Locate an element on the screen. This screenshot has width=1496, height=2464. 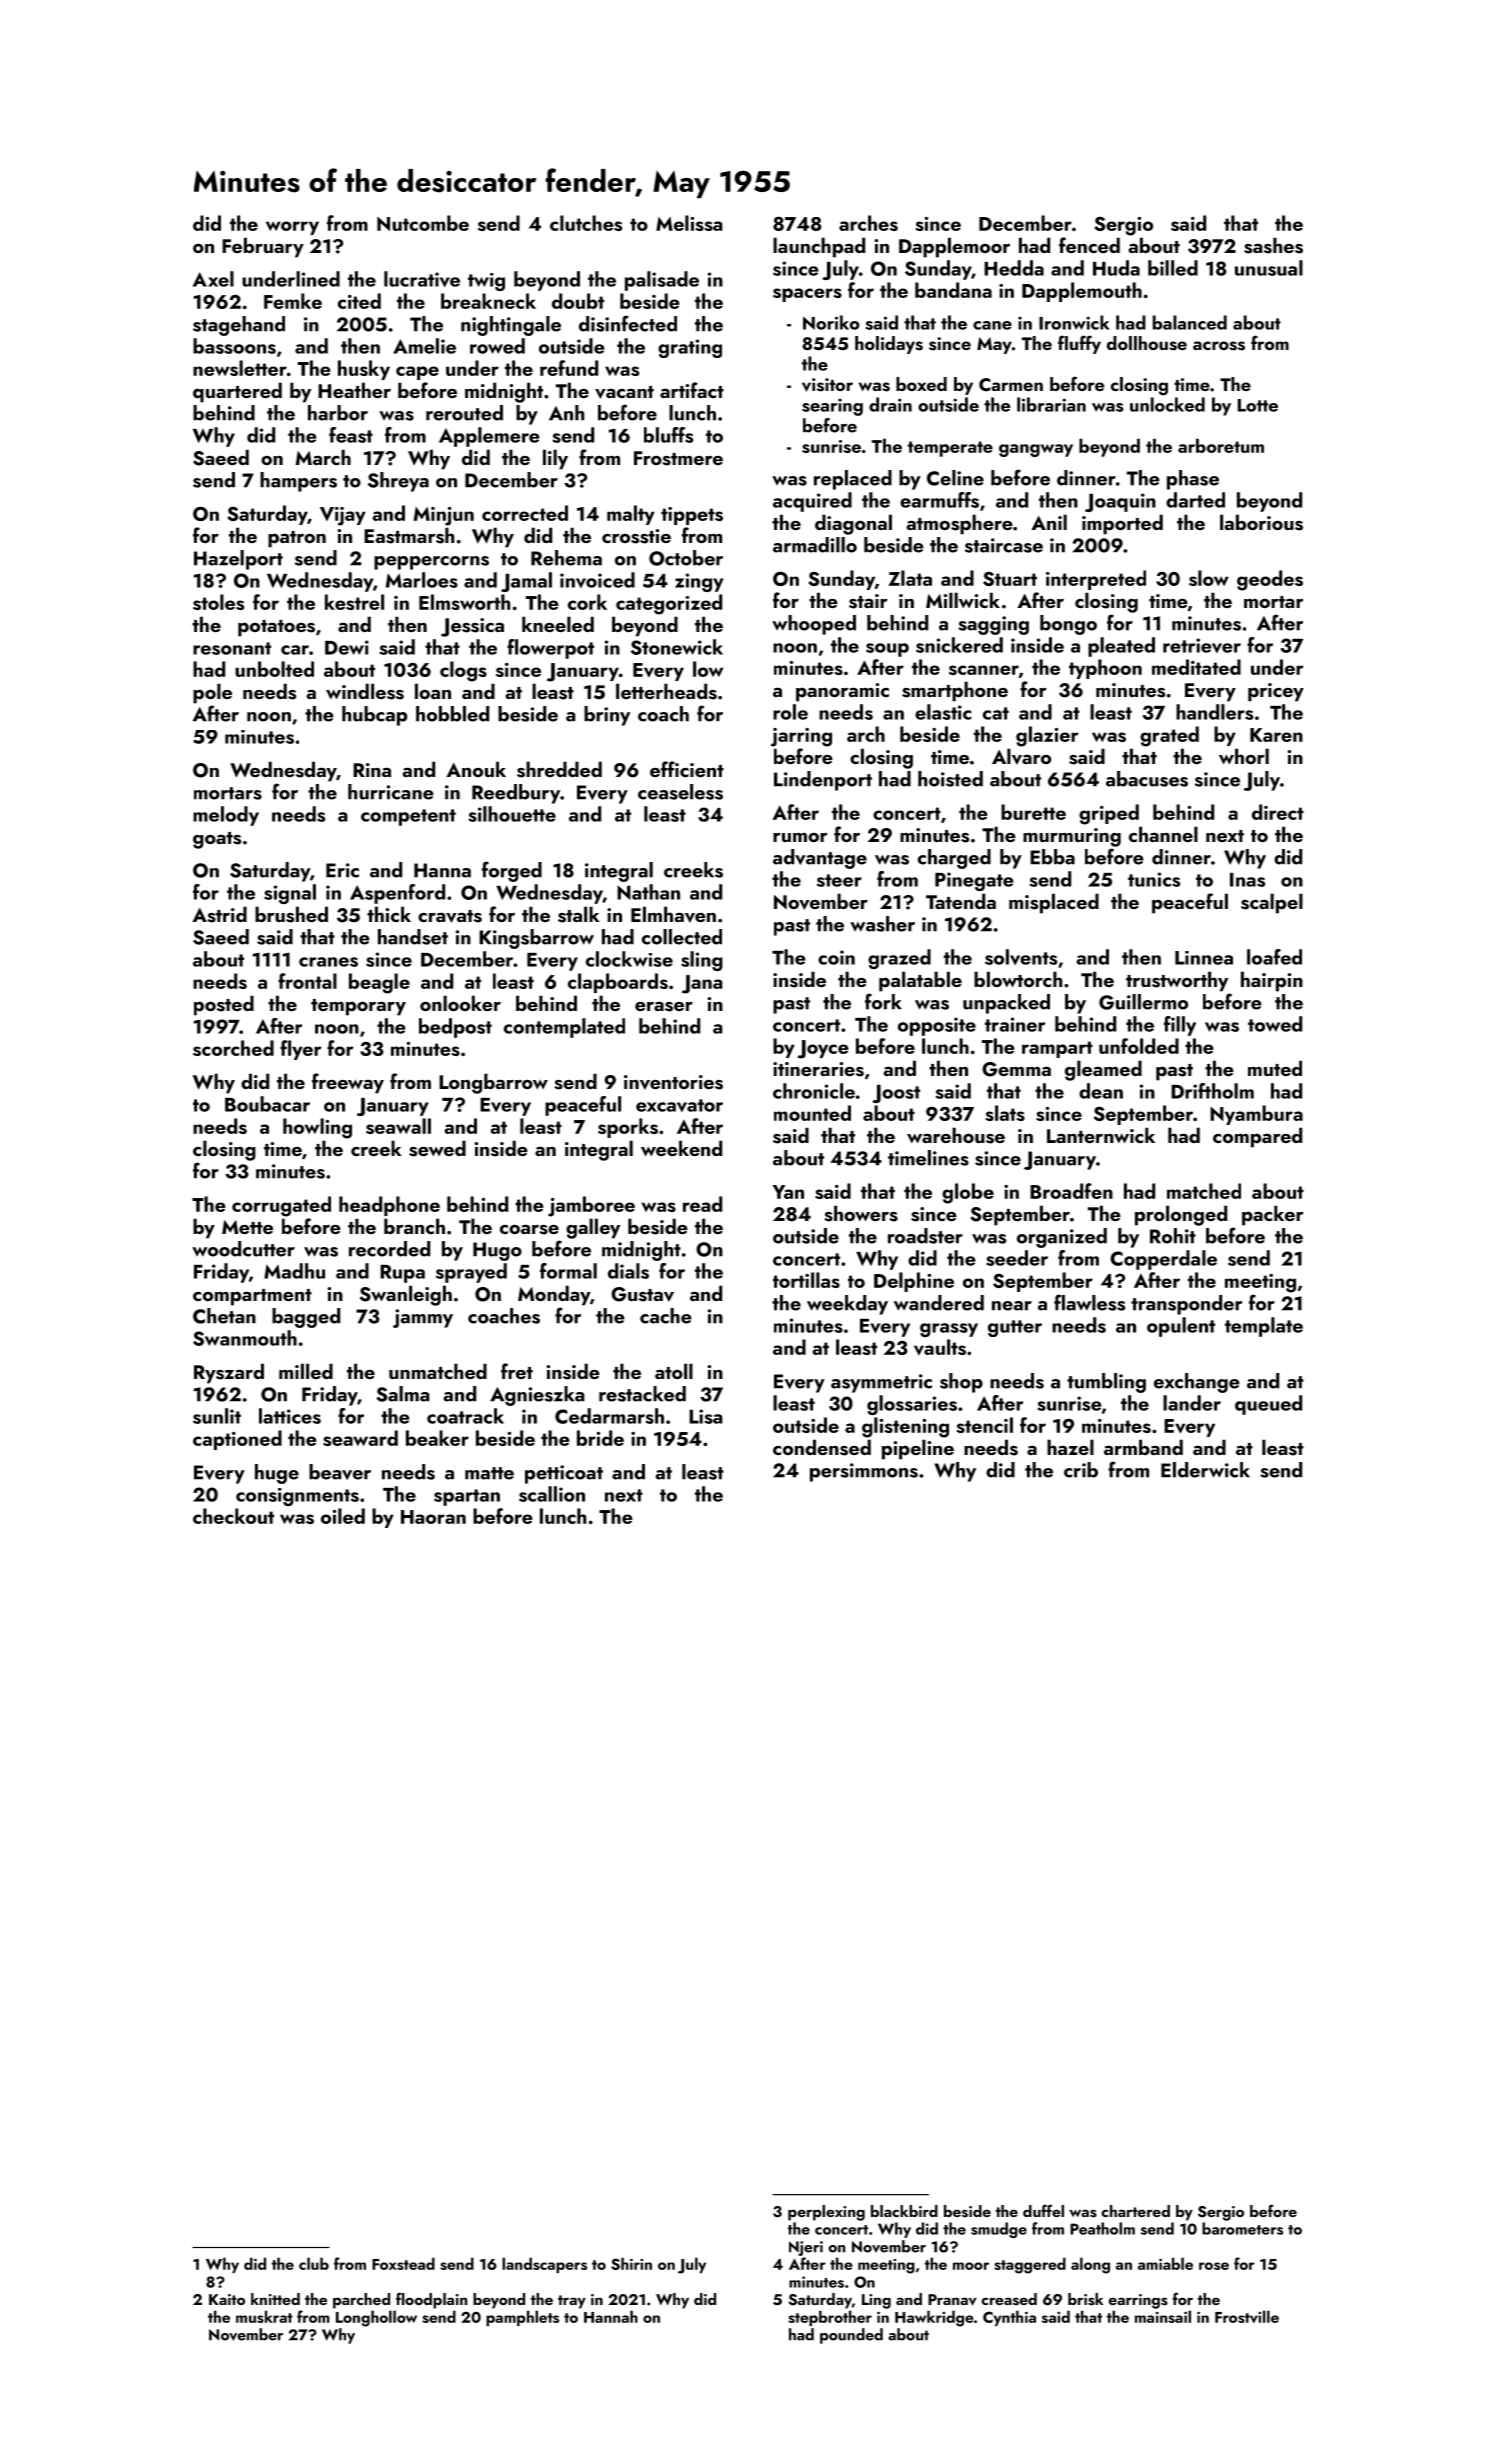
Nutcombe is located at coordinates (423, 223).
